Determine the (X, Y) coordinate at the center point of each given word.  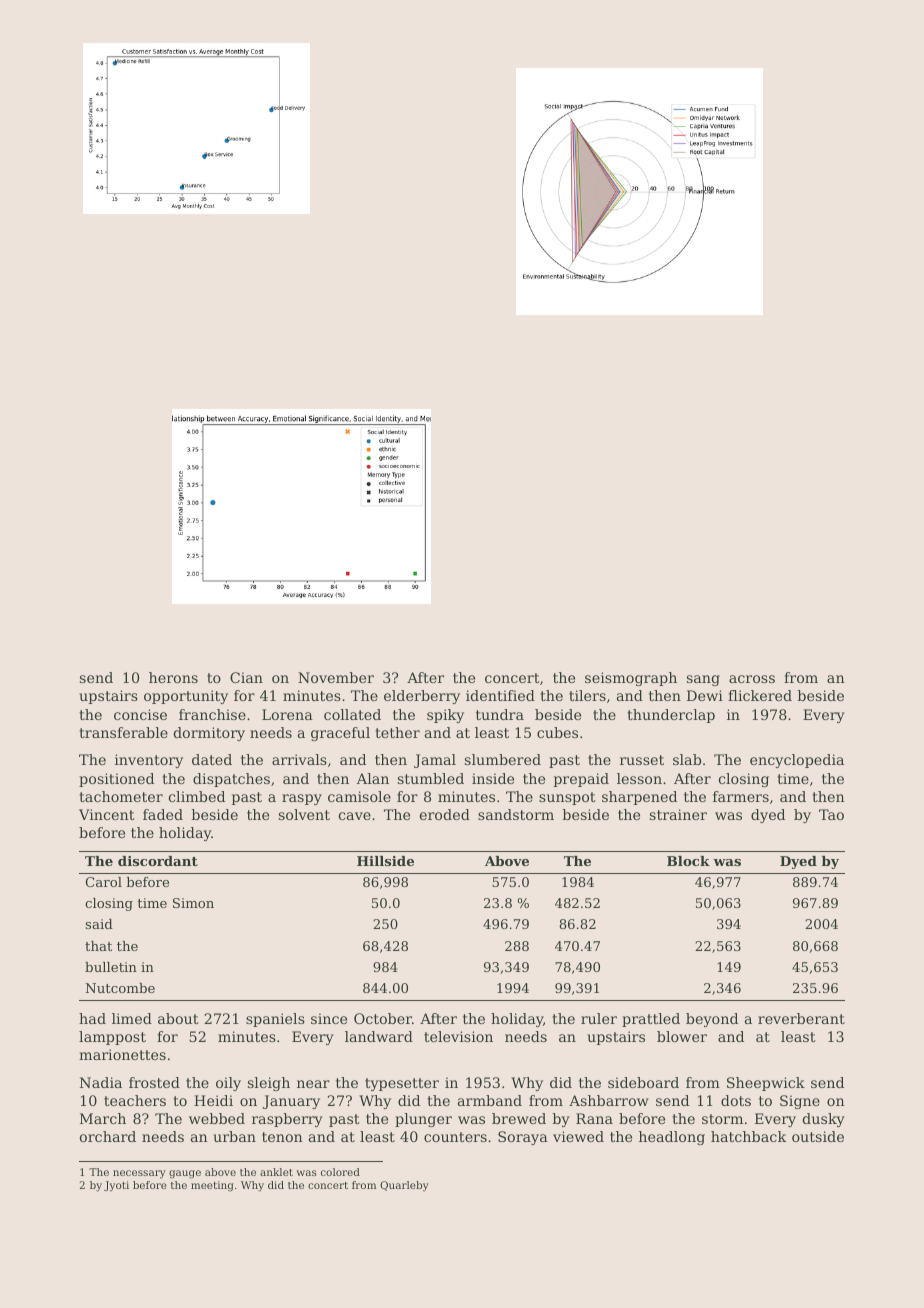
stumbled (431, 778)
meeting (212, 1186)
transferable (123, 732)
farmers (741, 796)
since (329, 1018)
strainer (678, 814)
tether (397, 732)
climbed (197, 796)
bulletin (111, 967)
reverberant (801, 1018)
